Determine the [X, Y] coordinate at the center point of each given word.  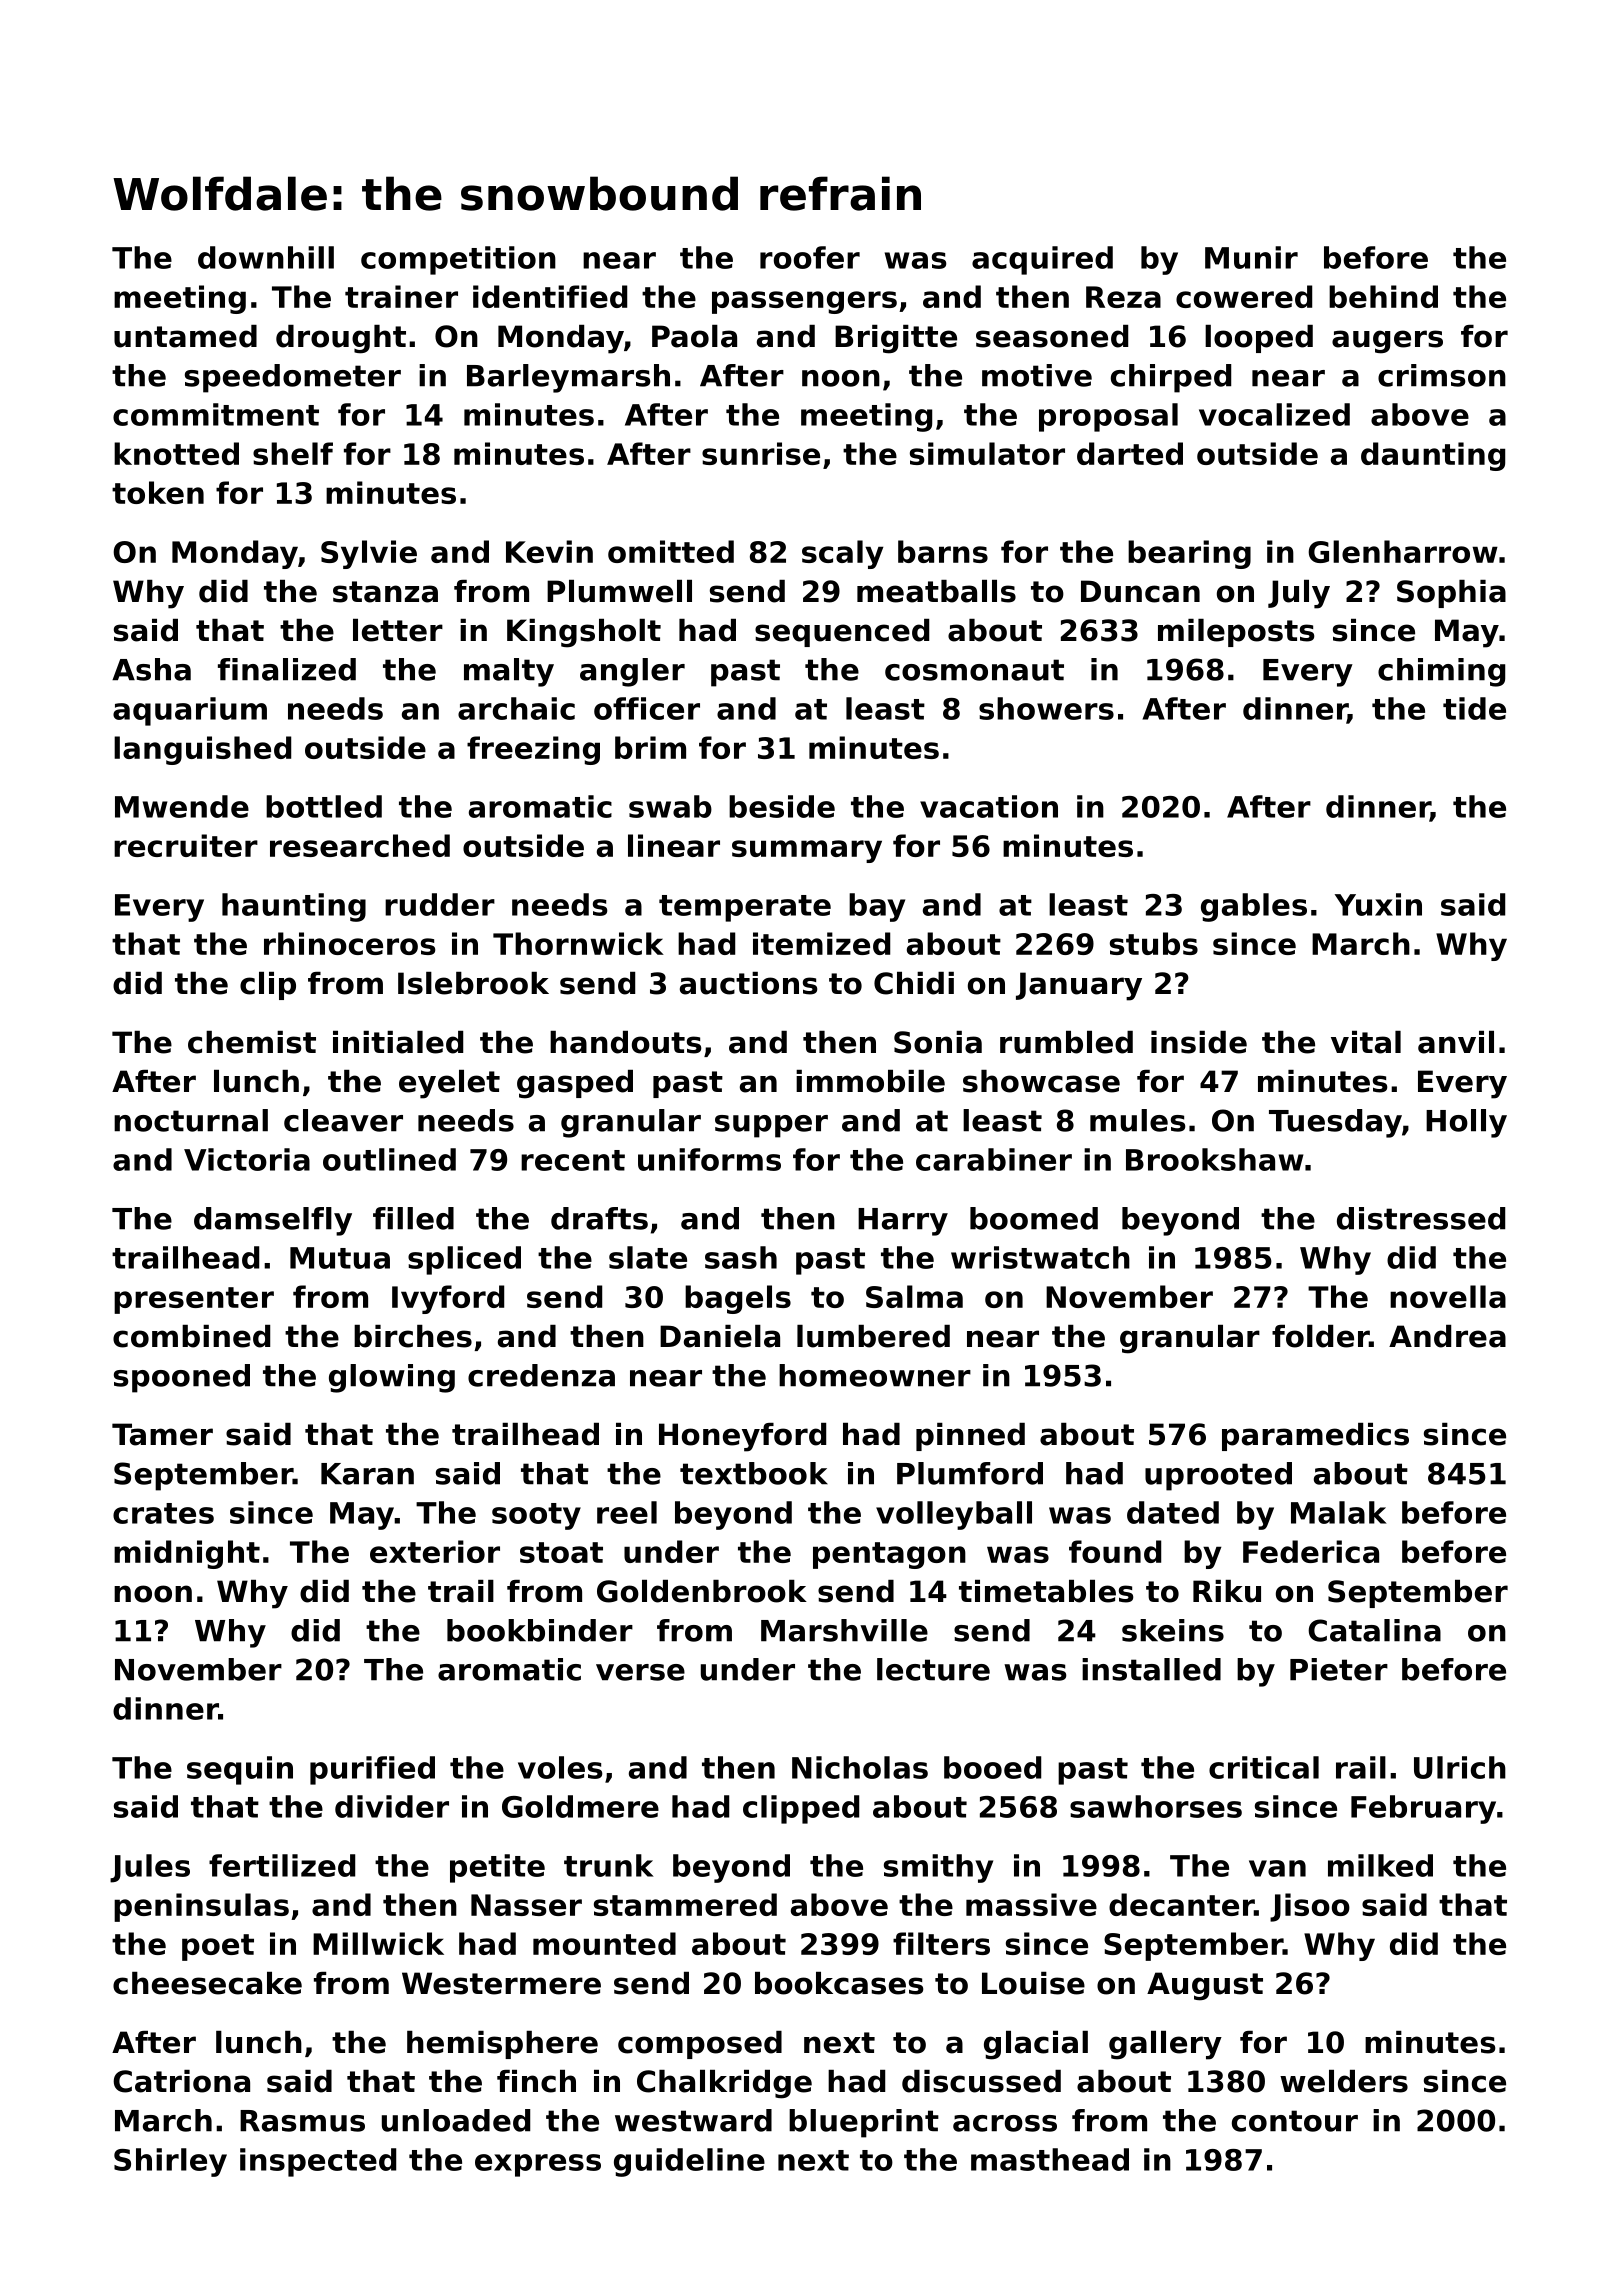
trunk [609, 1865]
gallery [1165, 2045]
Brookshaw [1215, 1159]
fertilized [282, 1865]
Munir [1251, 257]
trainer [401, 296]
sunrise [761, 453]
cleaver [343, 1120]
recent [573, 1160]
